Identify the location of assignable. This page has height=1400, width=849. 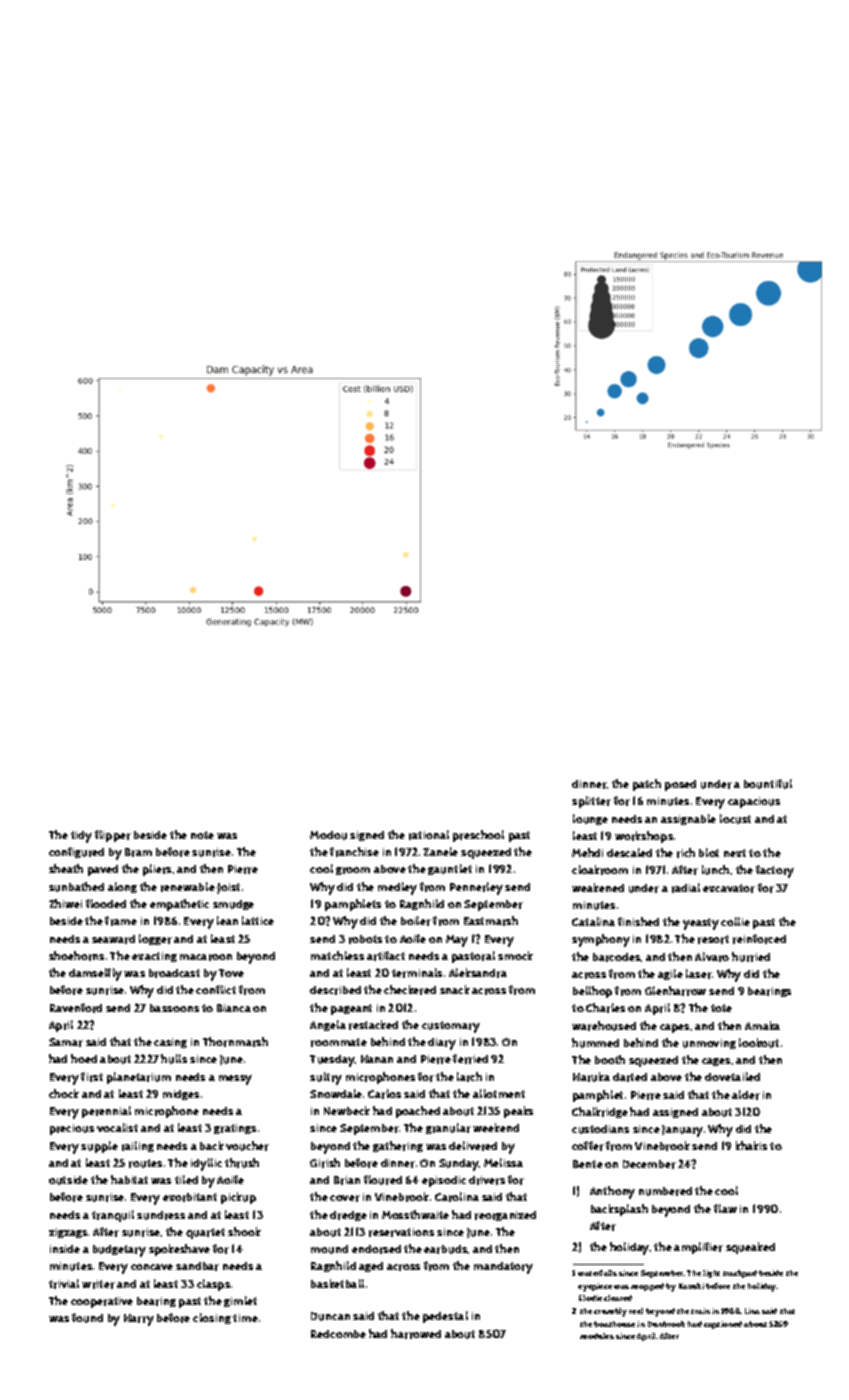
(688, 819).
